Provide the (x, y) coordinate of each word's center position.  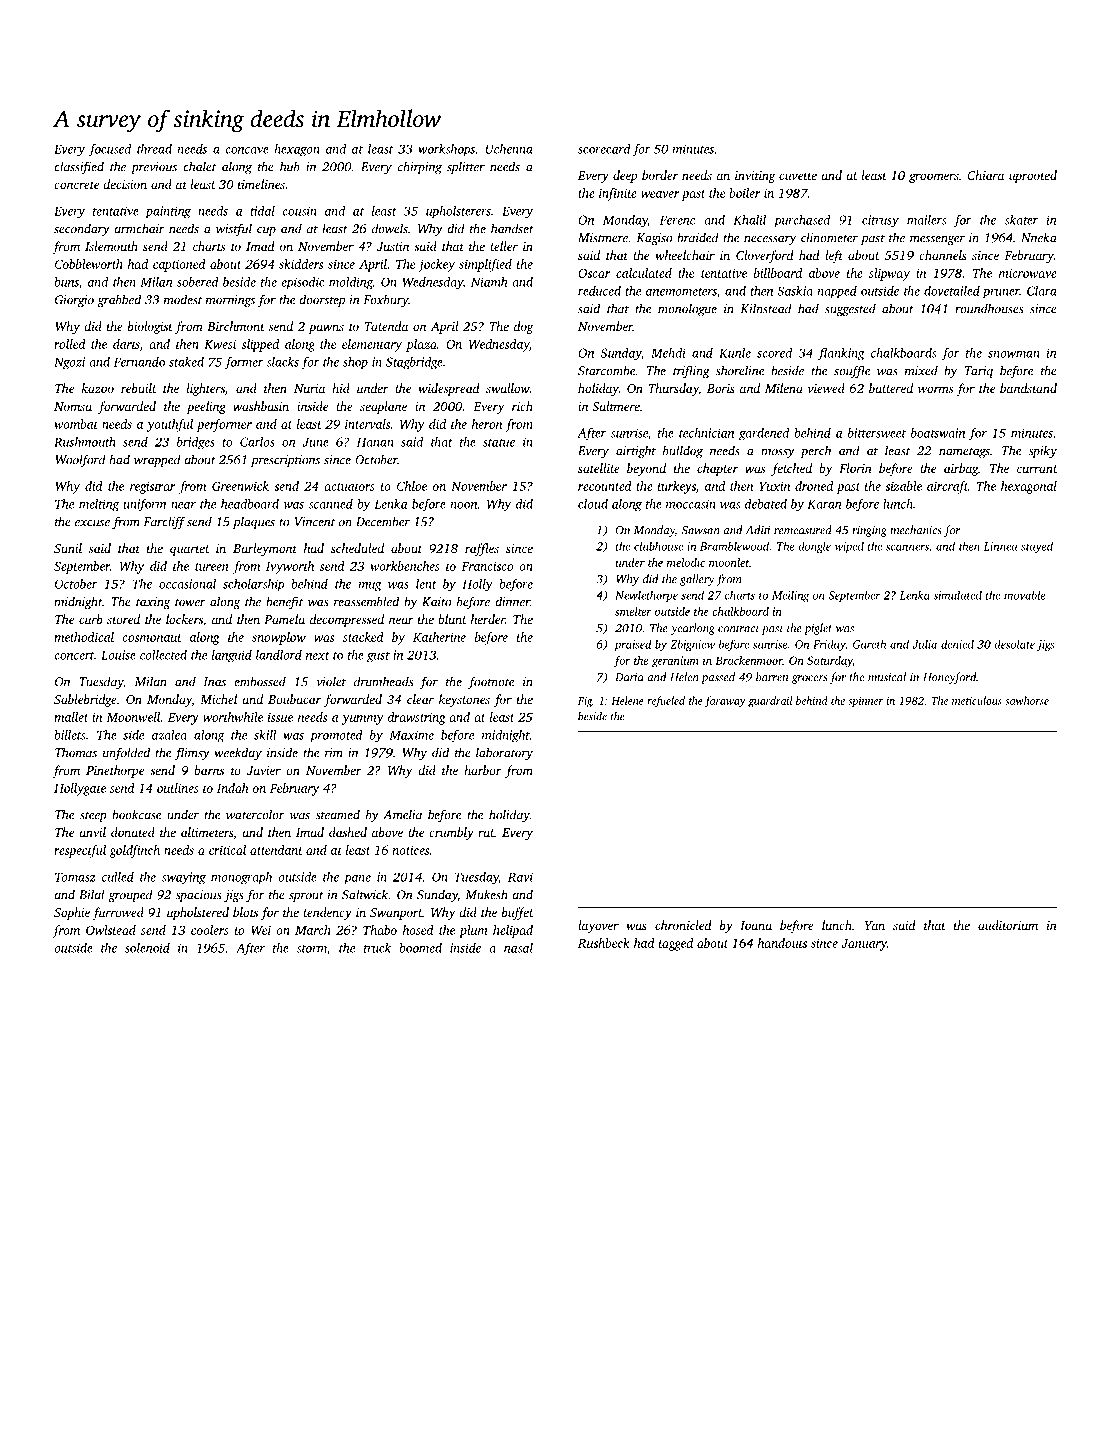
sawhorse (1027, 700)
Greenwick (240, 486)
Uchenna (509, 149)
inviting (755, 177)
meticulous (977, 700)
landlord (279, 655)
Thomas (76, 752)
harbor (483, 770)
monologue (687, 309)
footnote (491, 682)
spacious (198, 896)
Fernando (139, 362)
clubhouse (658, 546)
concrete (76, 185)
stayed (1037, 547)
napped (837, 292)
